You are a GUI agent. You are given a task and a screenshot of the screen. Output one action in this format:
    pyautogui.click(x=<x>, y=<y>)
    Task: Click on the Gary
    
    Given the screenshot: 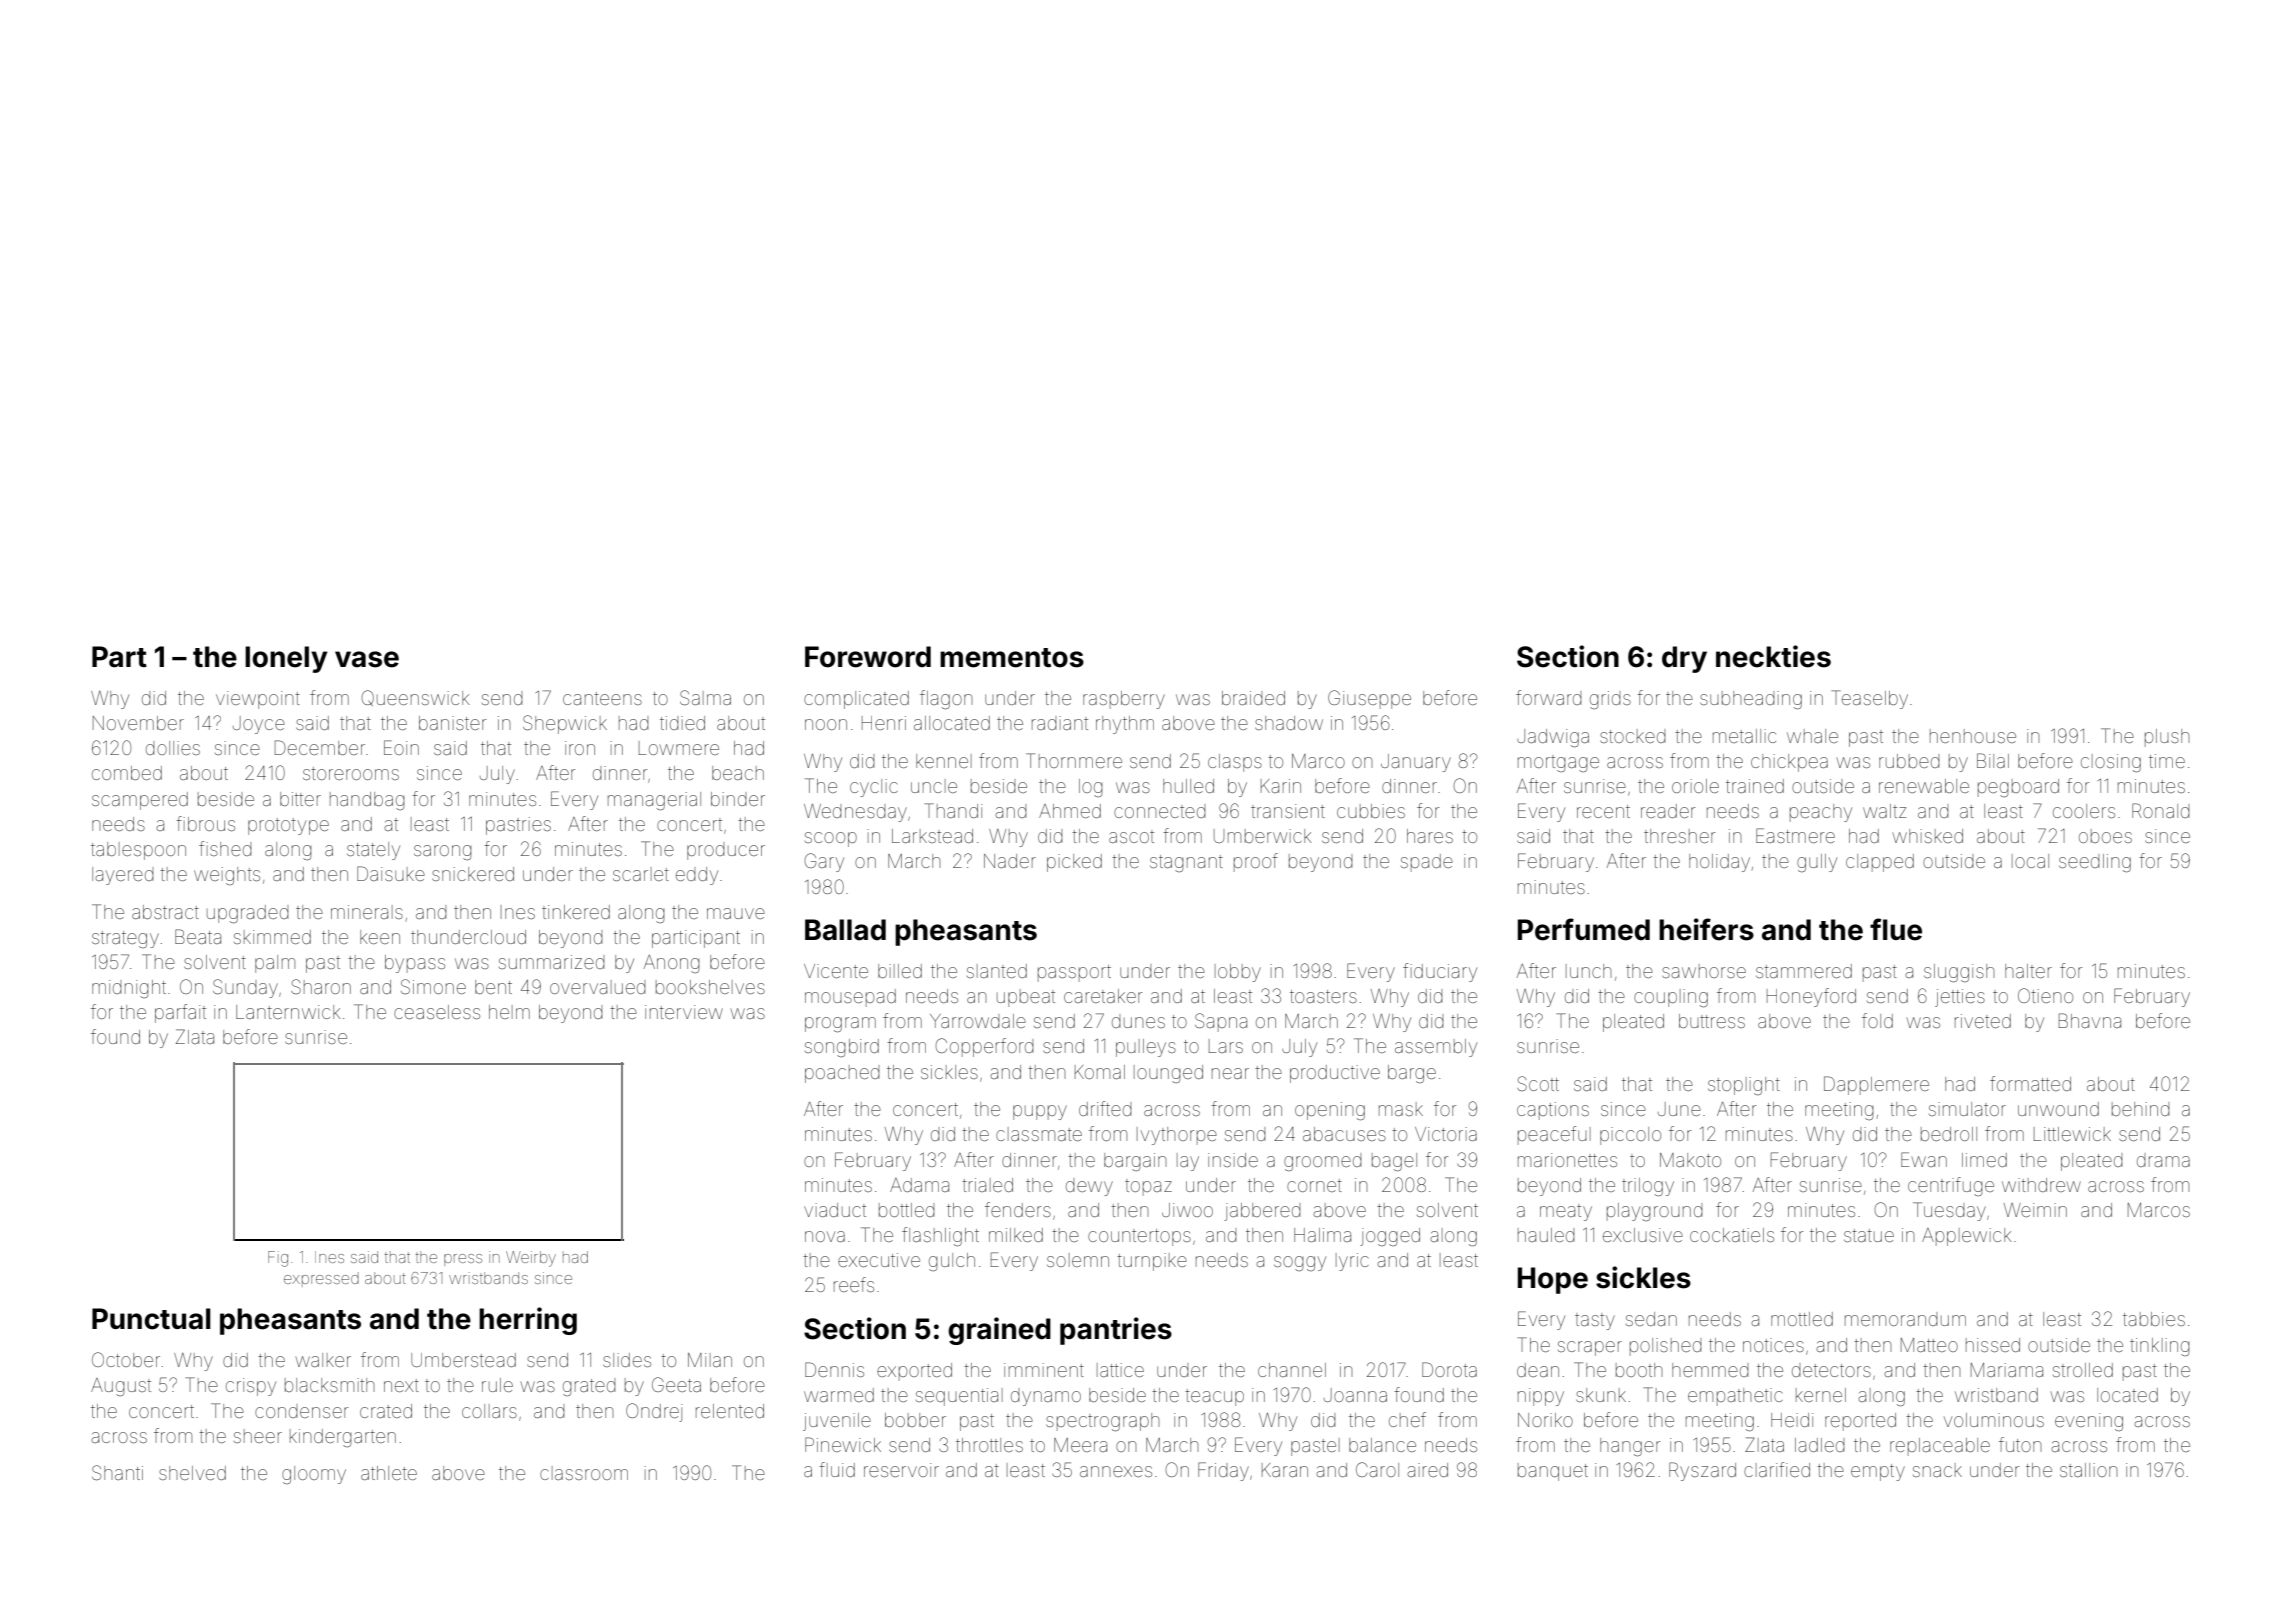 What is the action you would take?
    pyautogui.click(x=824, y=862)
